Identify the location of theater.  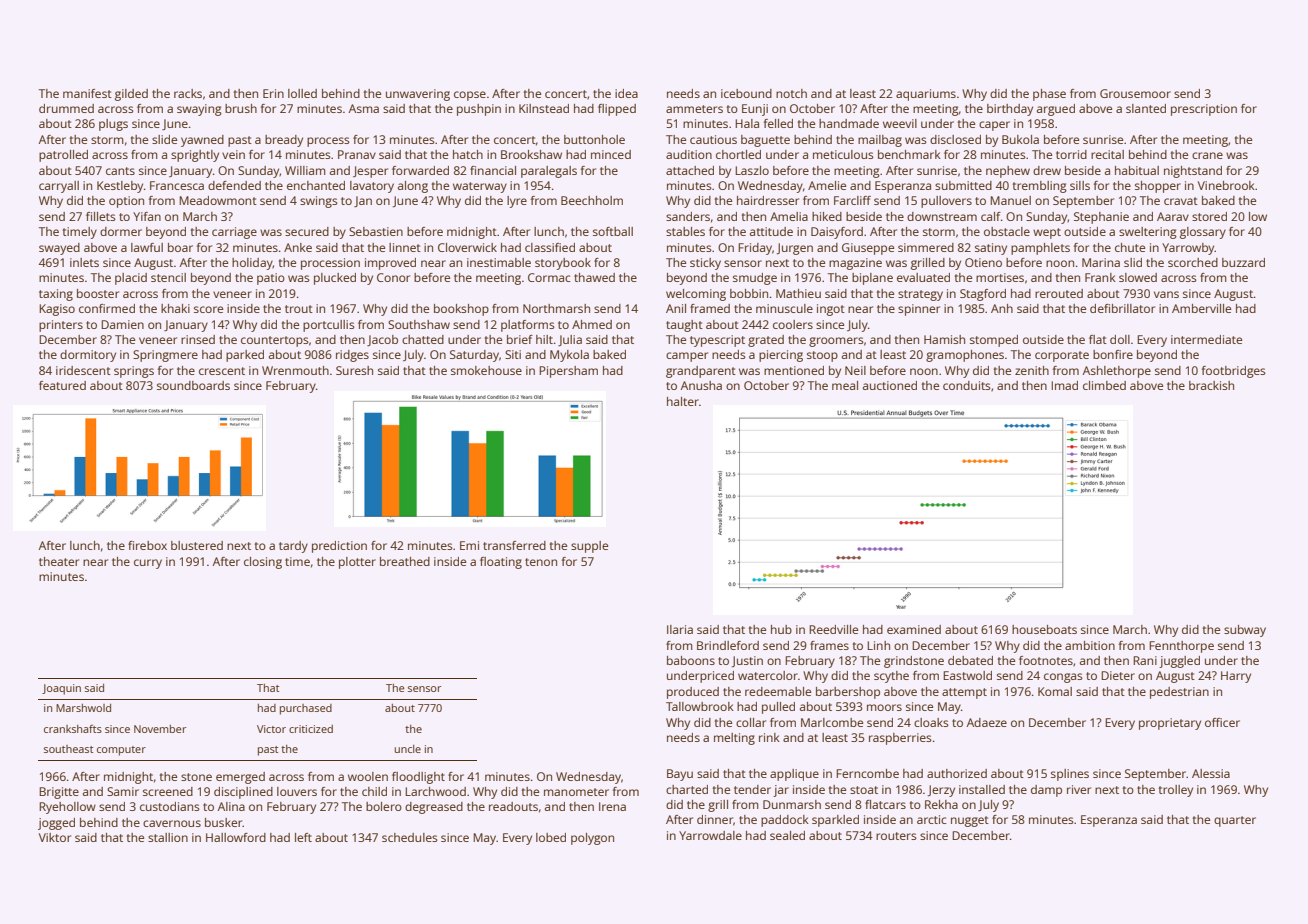
(59, 561).
